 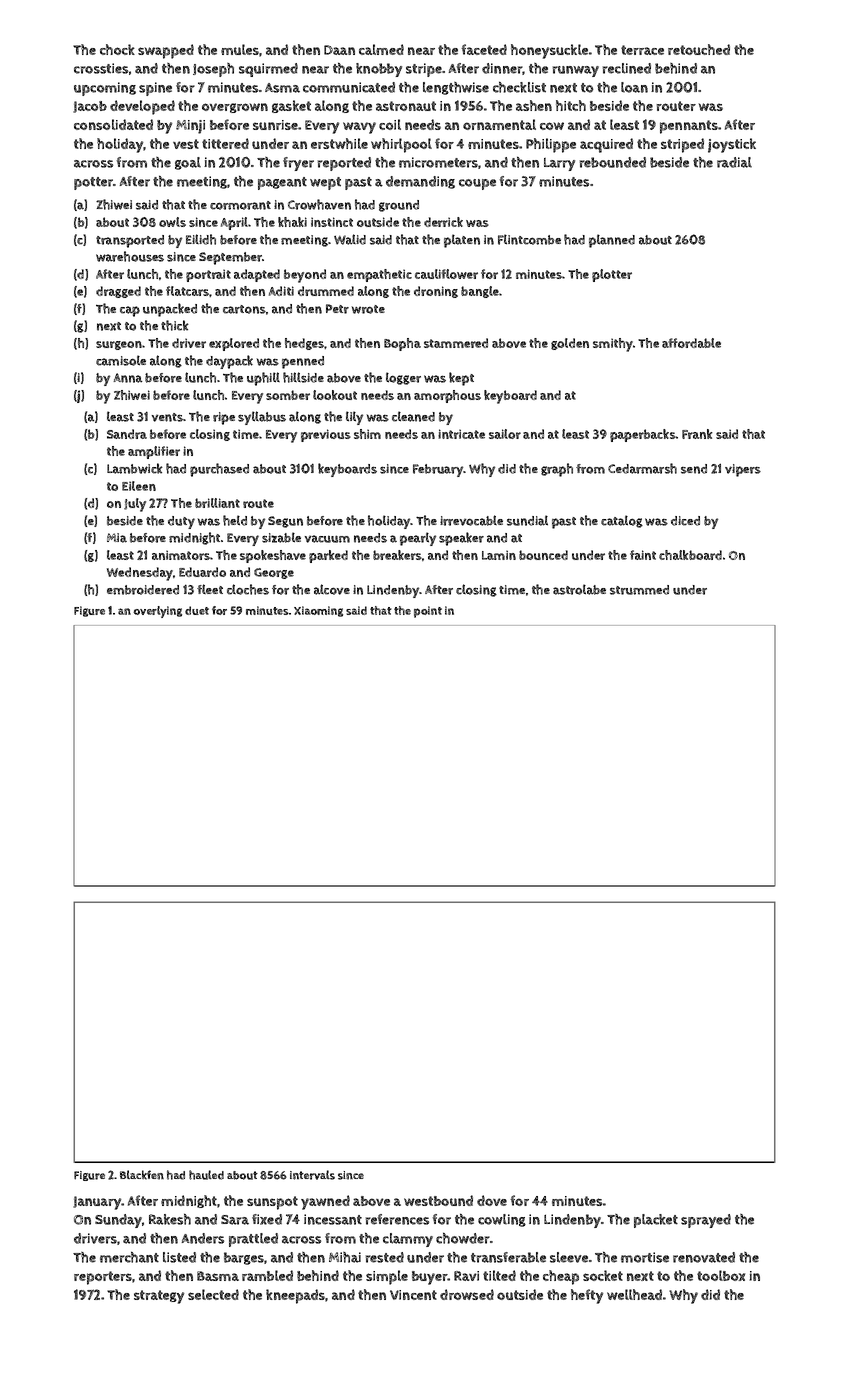 I want to click on strummed, so click(x=639, y=590).
